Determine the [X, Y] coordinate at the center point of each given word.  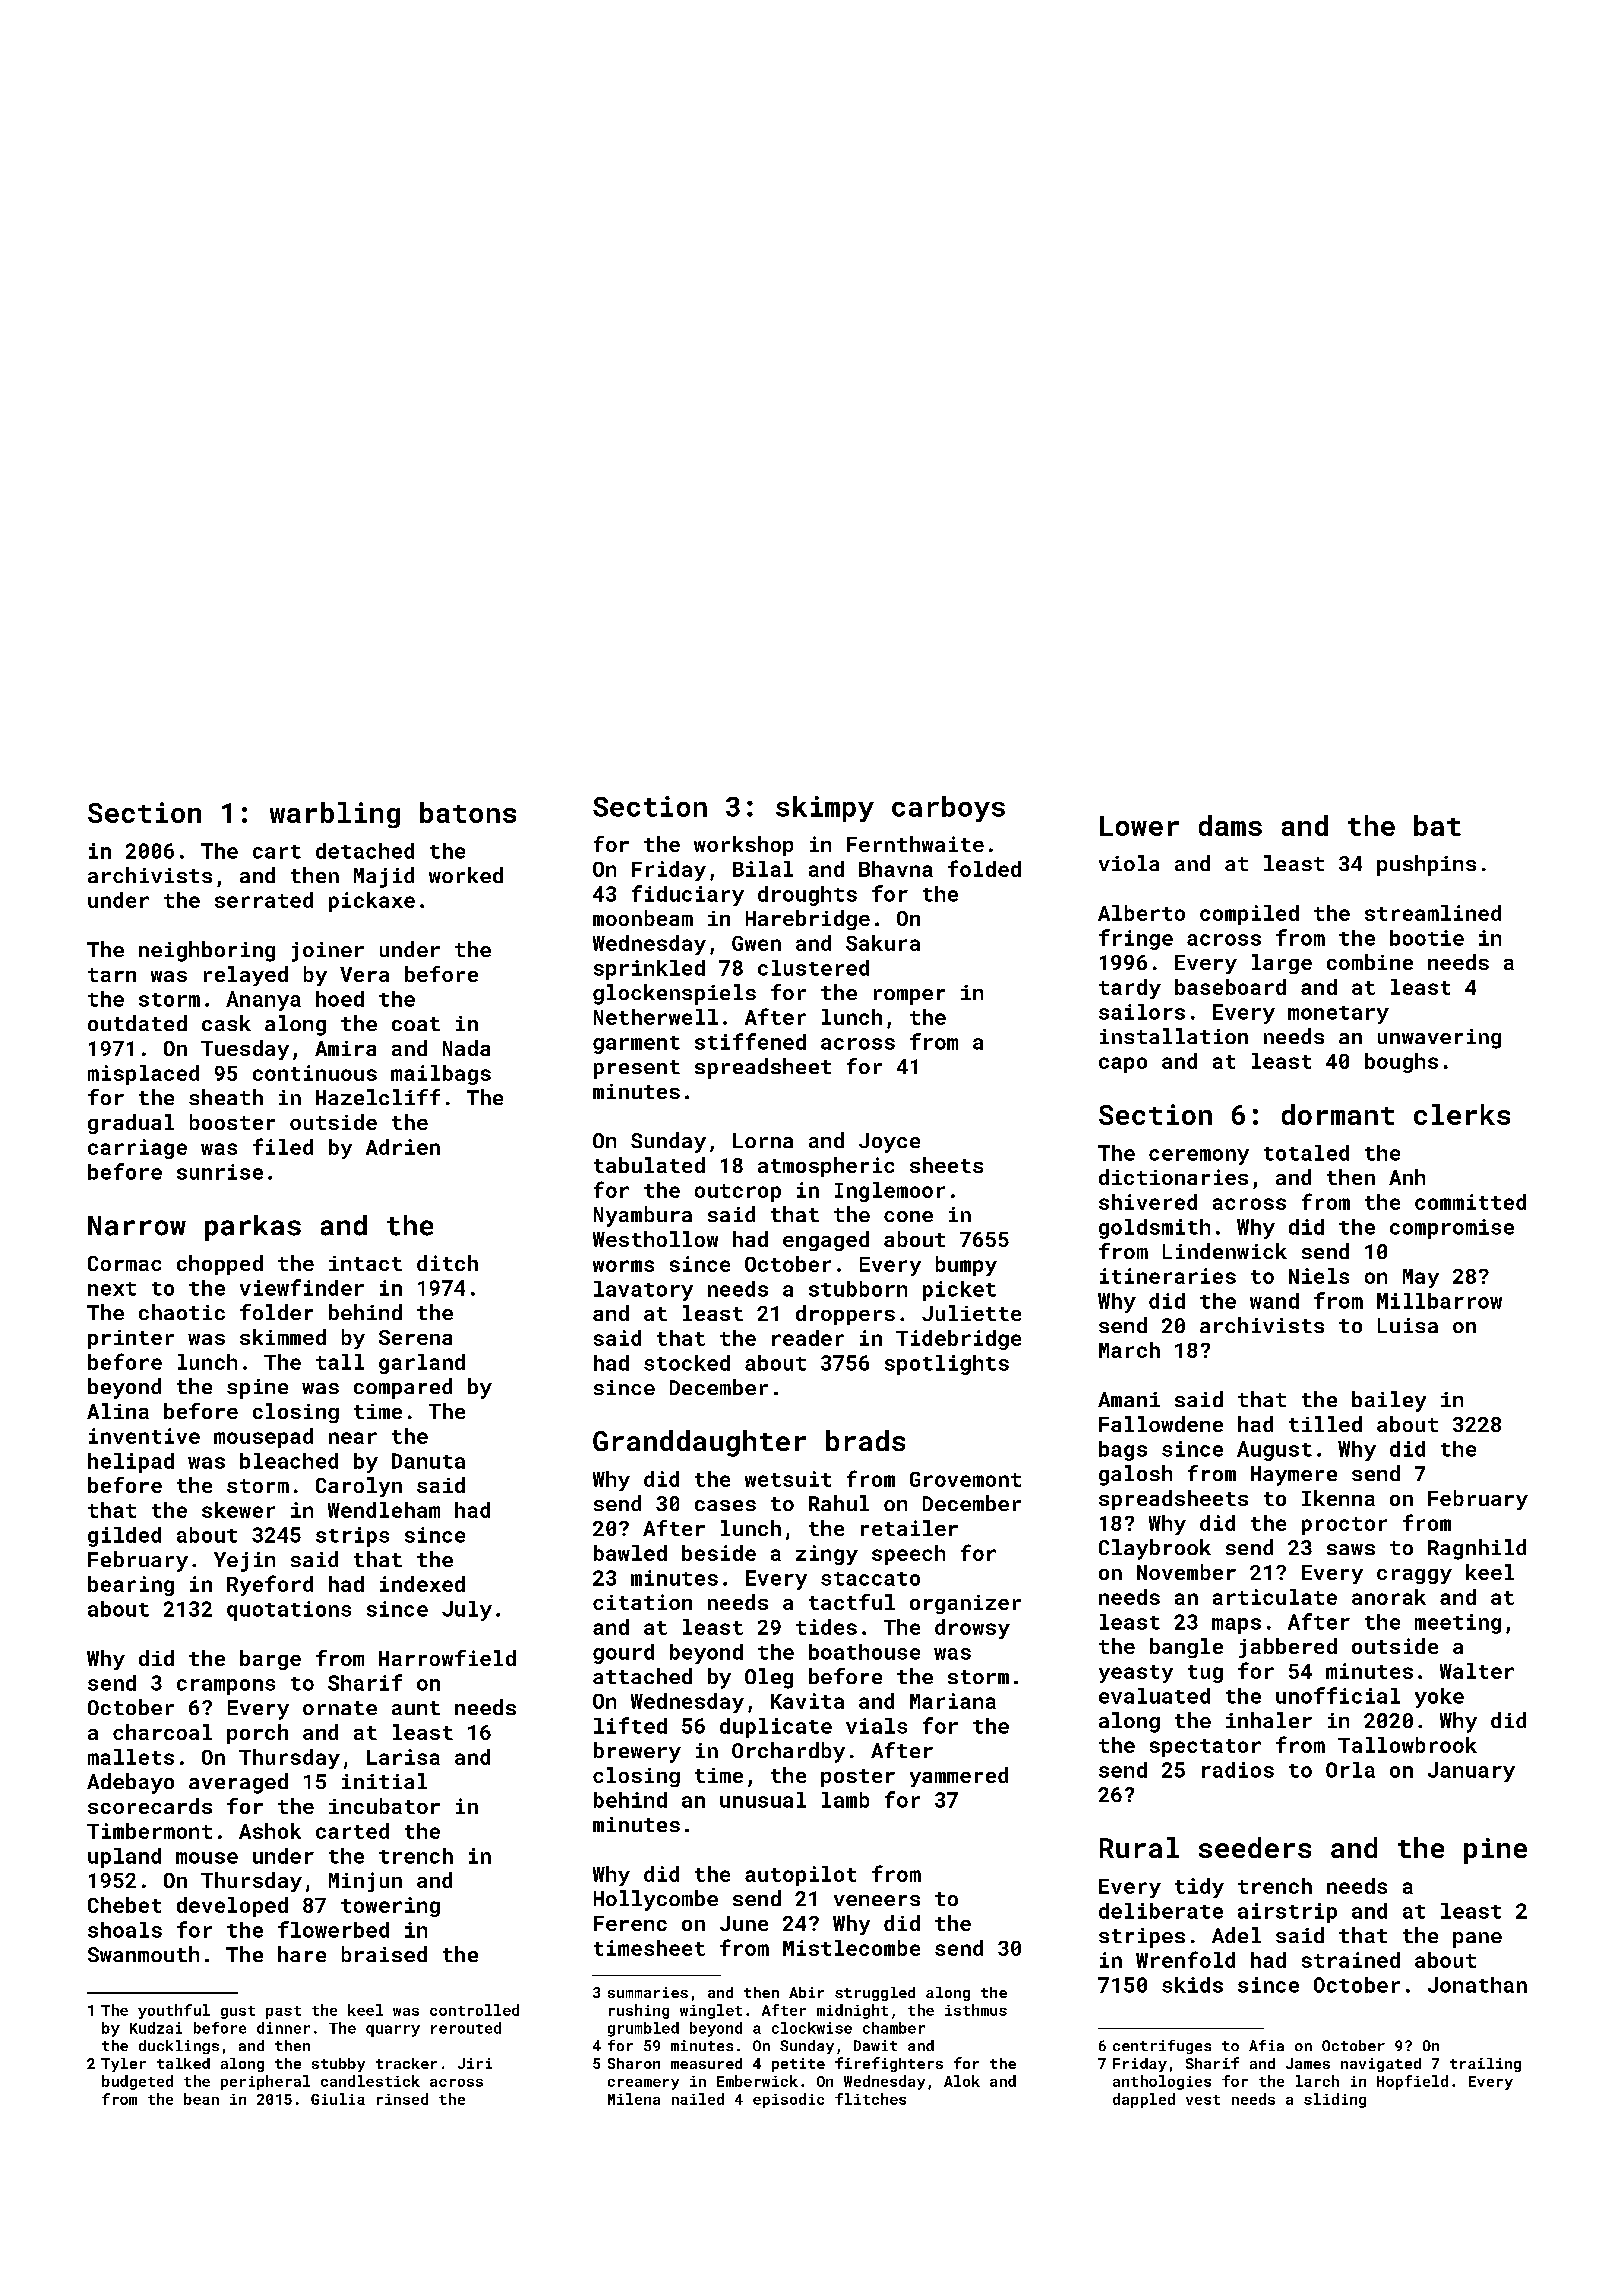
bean [201, 2099]
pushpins [1426, 865]
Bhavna [896, 869]
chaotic [182, 1312]
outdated [137, 1023]
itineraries [1168, 1276]
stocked [687, 1363]
